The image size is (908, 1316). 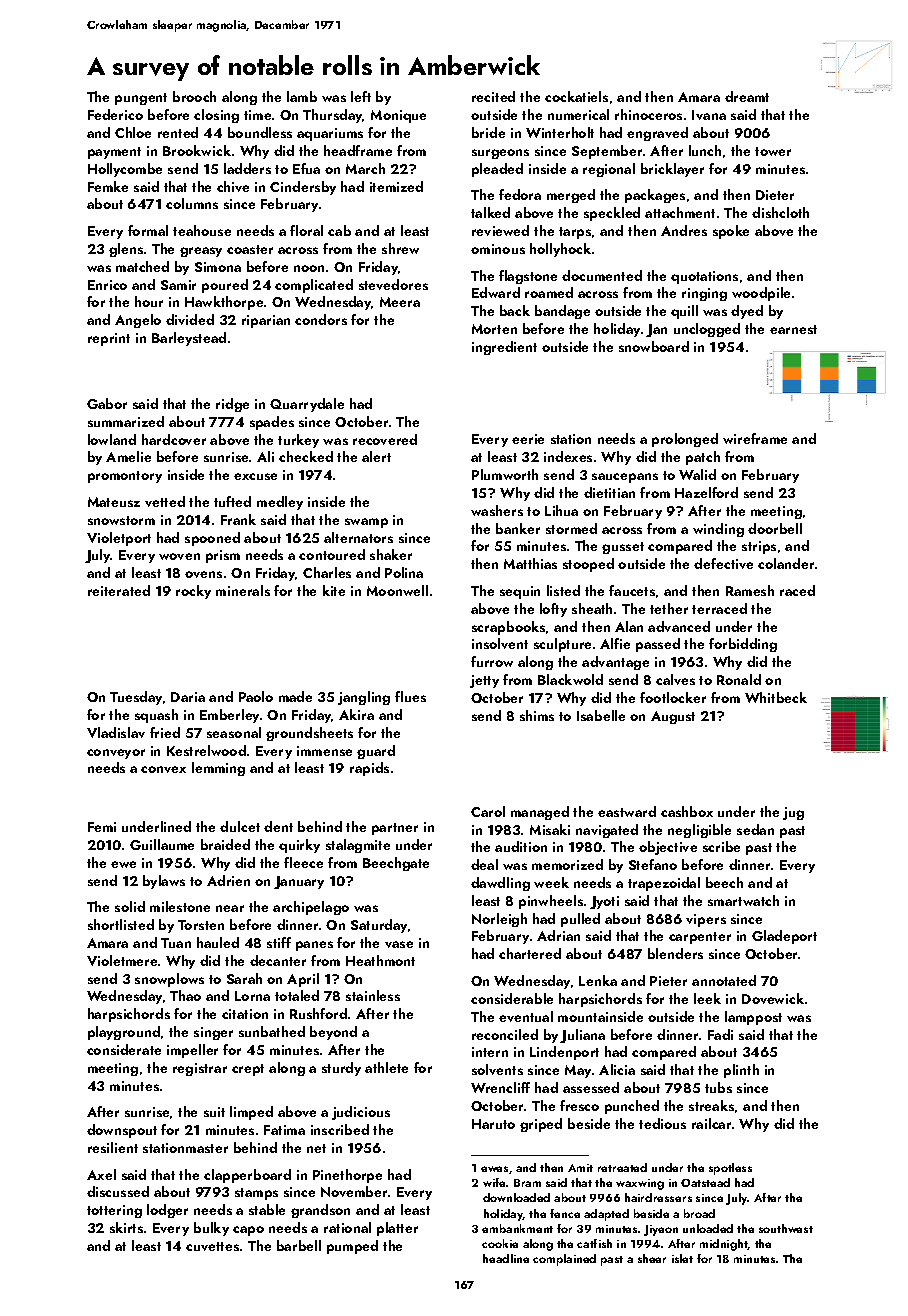 I want to click on Femi, so click(x=102, y=827).
